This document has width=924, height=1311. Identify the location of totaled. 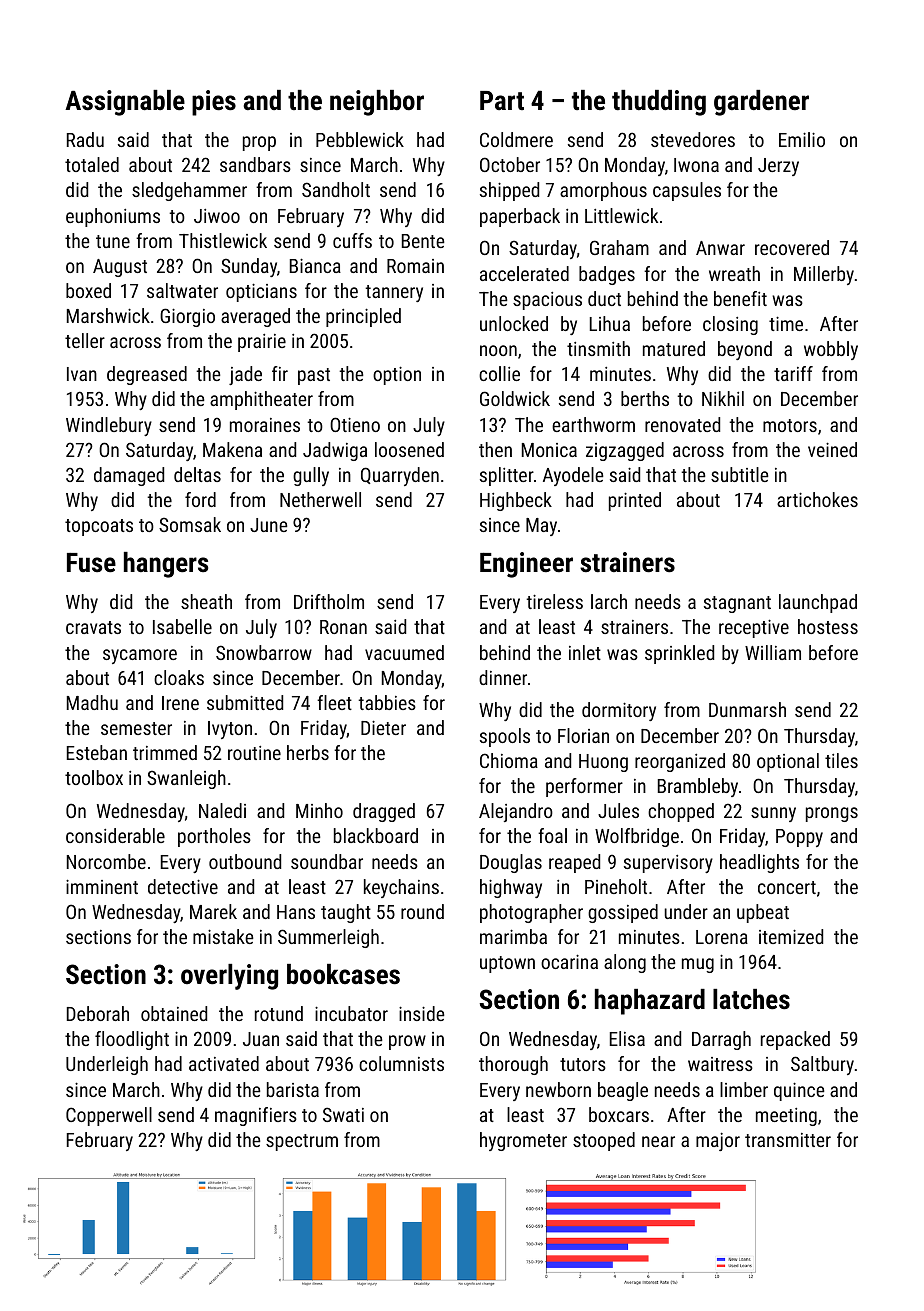
(92, 164).
